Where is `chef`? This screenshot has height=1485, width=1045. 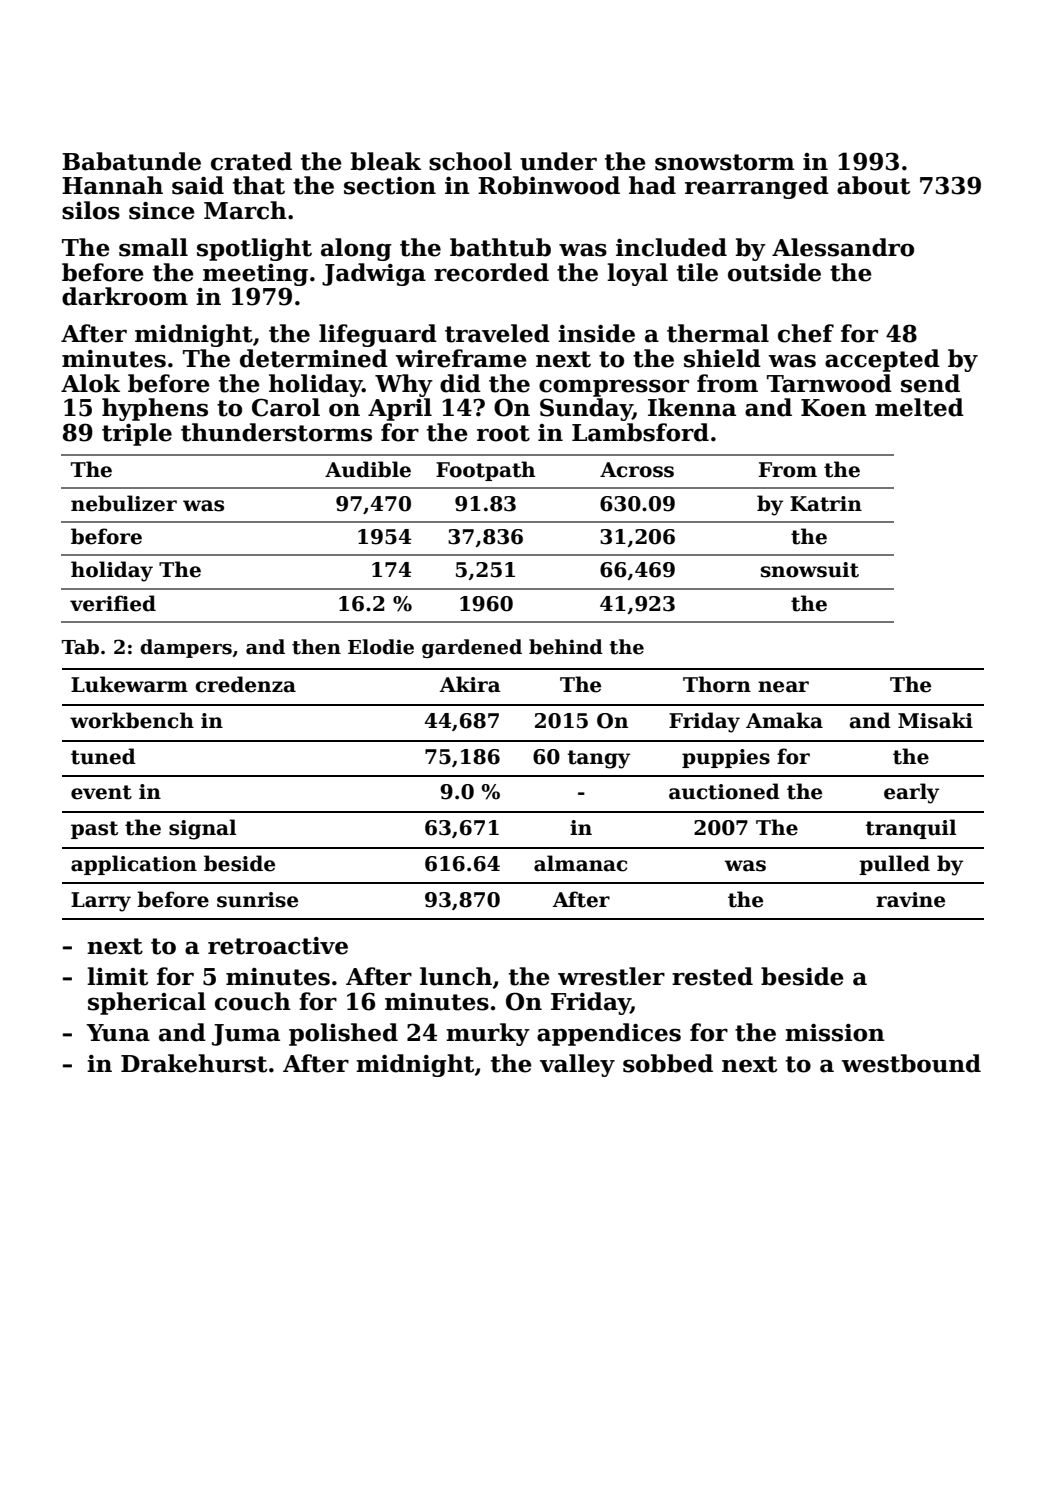 chef is located at coordinates (806, 333).
